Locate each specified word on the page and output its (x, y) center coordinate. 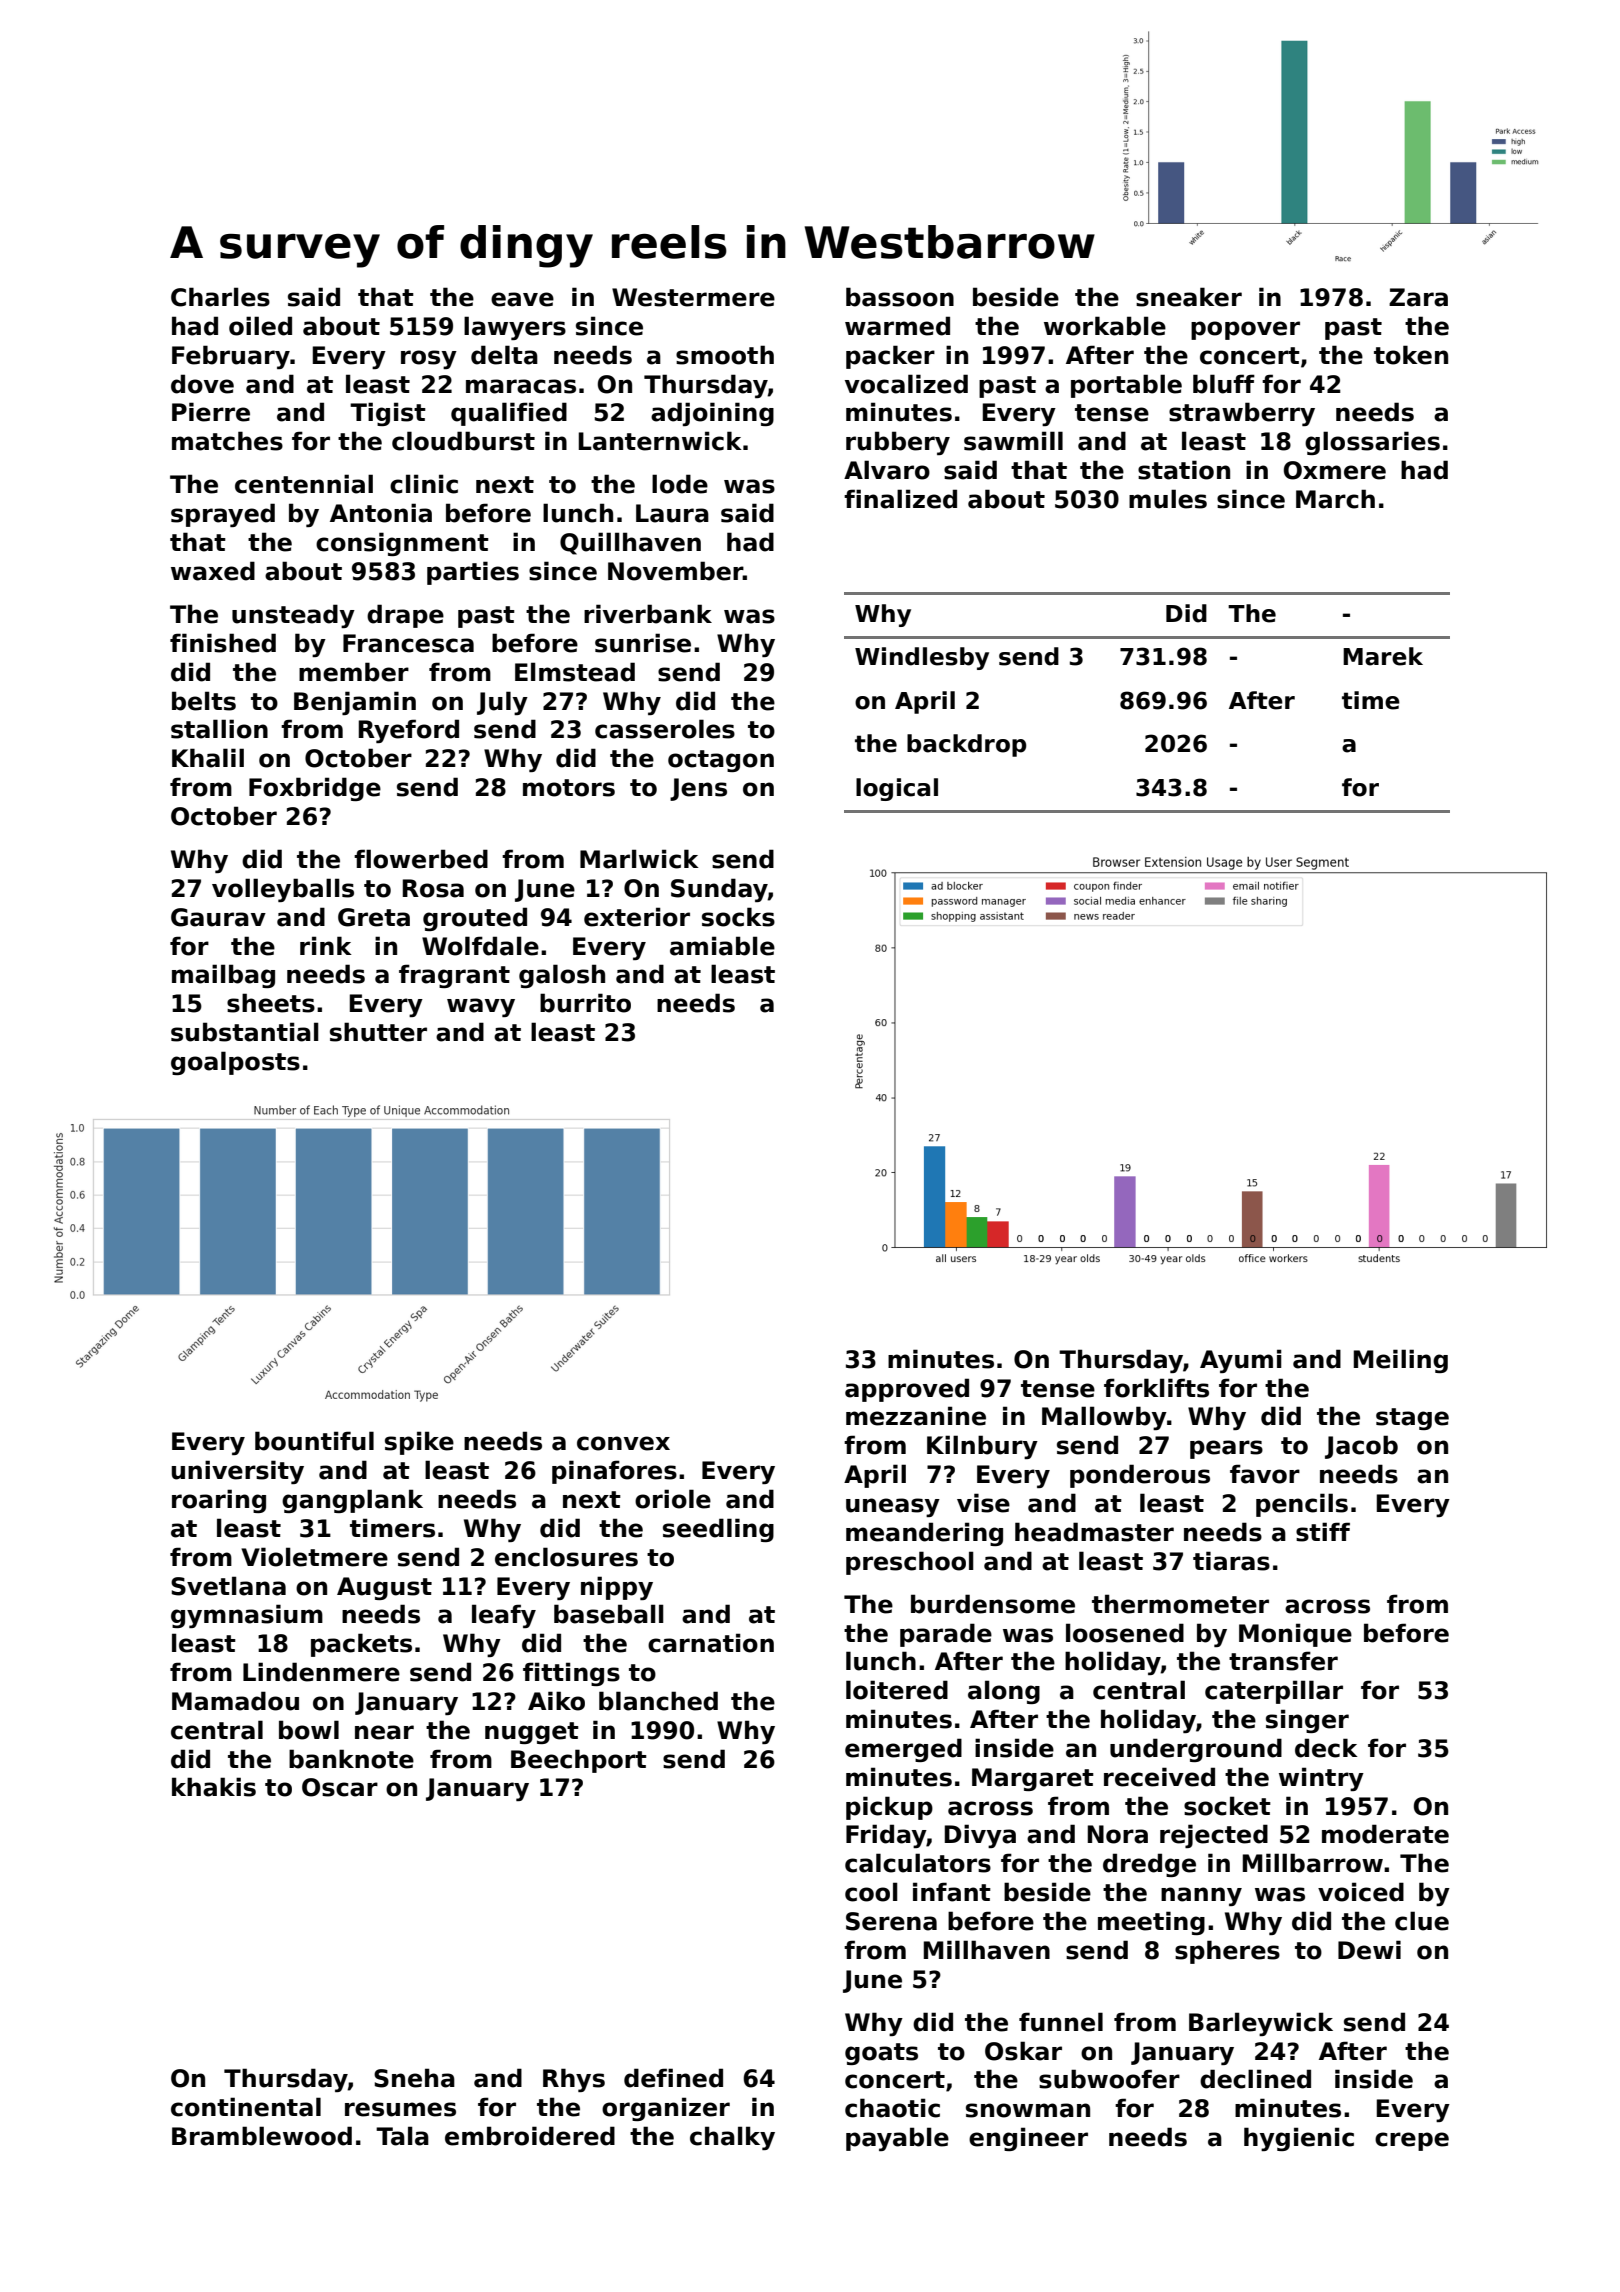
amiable (722, 946)
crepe (1412, 2141)
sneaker (1189, 297)
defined (673, 2078)
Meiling (1401, 1361)
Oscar (340, 1787)
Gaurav (218, 917)
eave (522, 299)
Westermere (693, 297)
